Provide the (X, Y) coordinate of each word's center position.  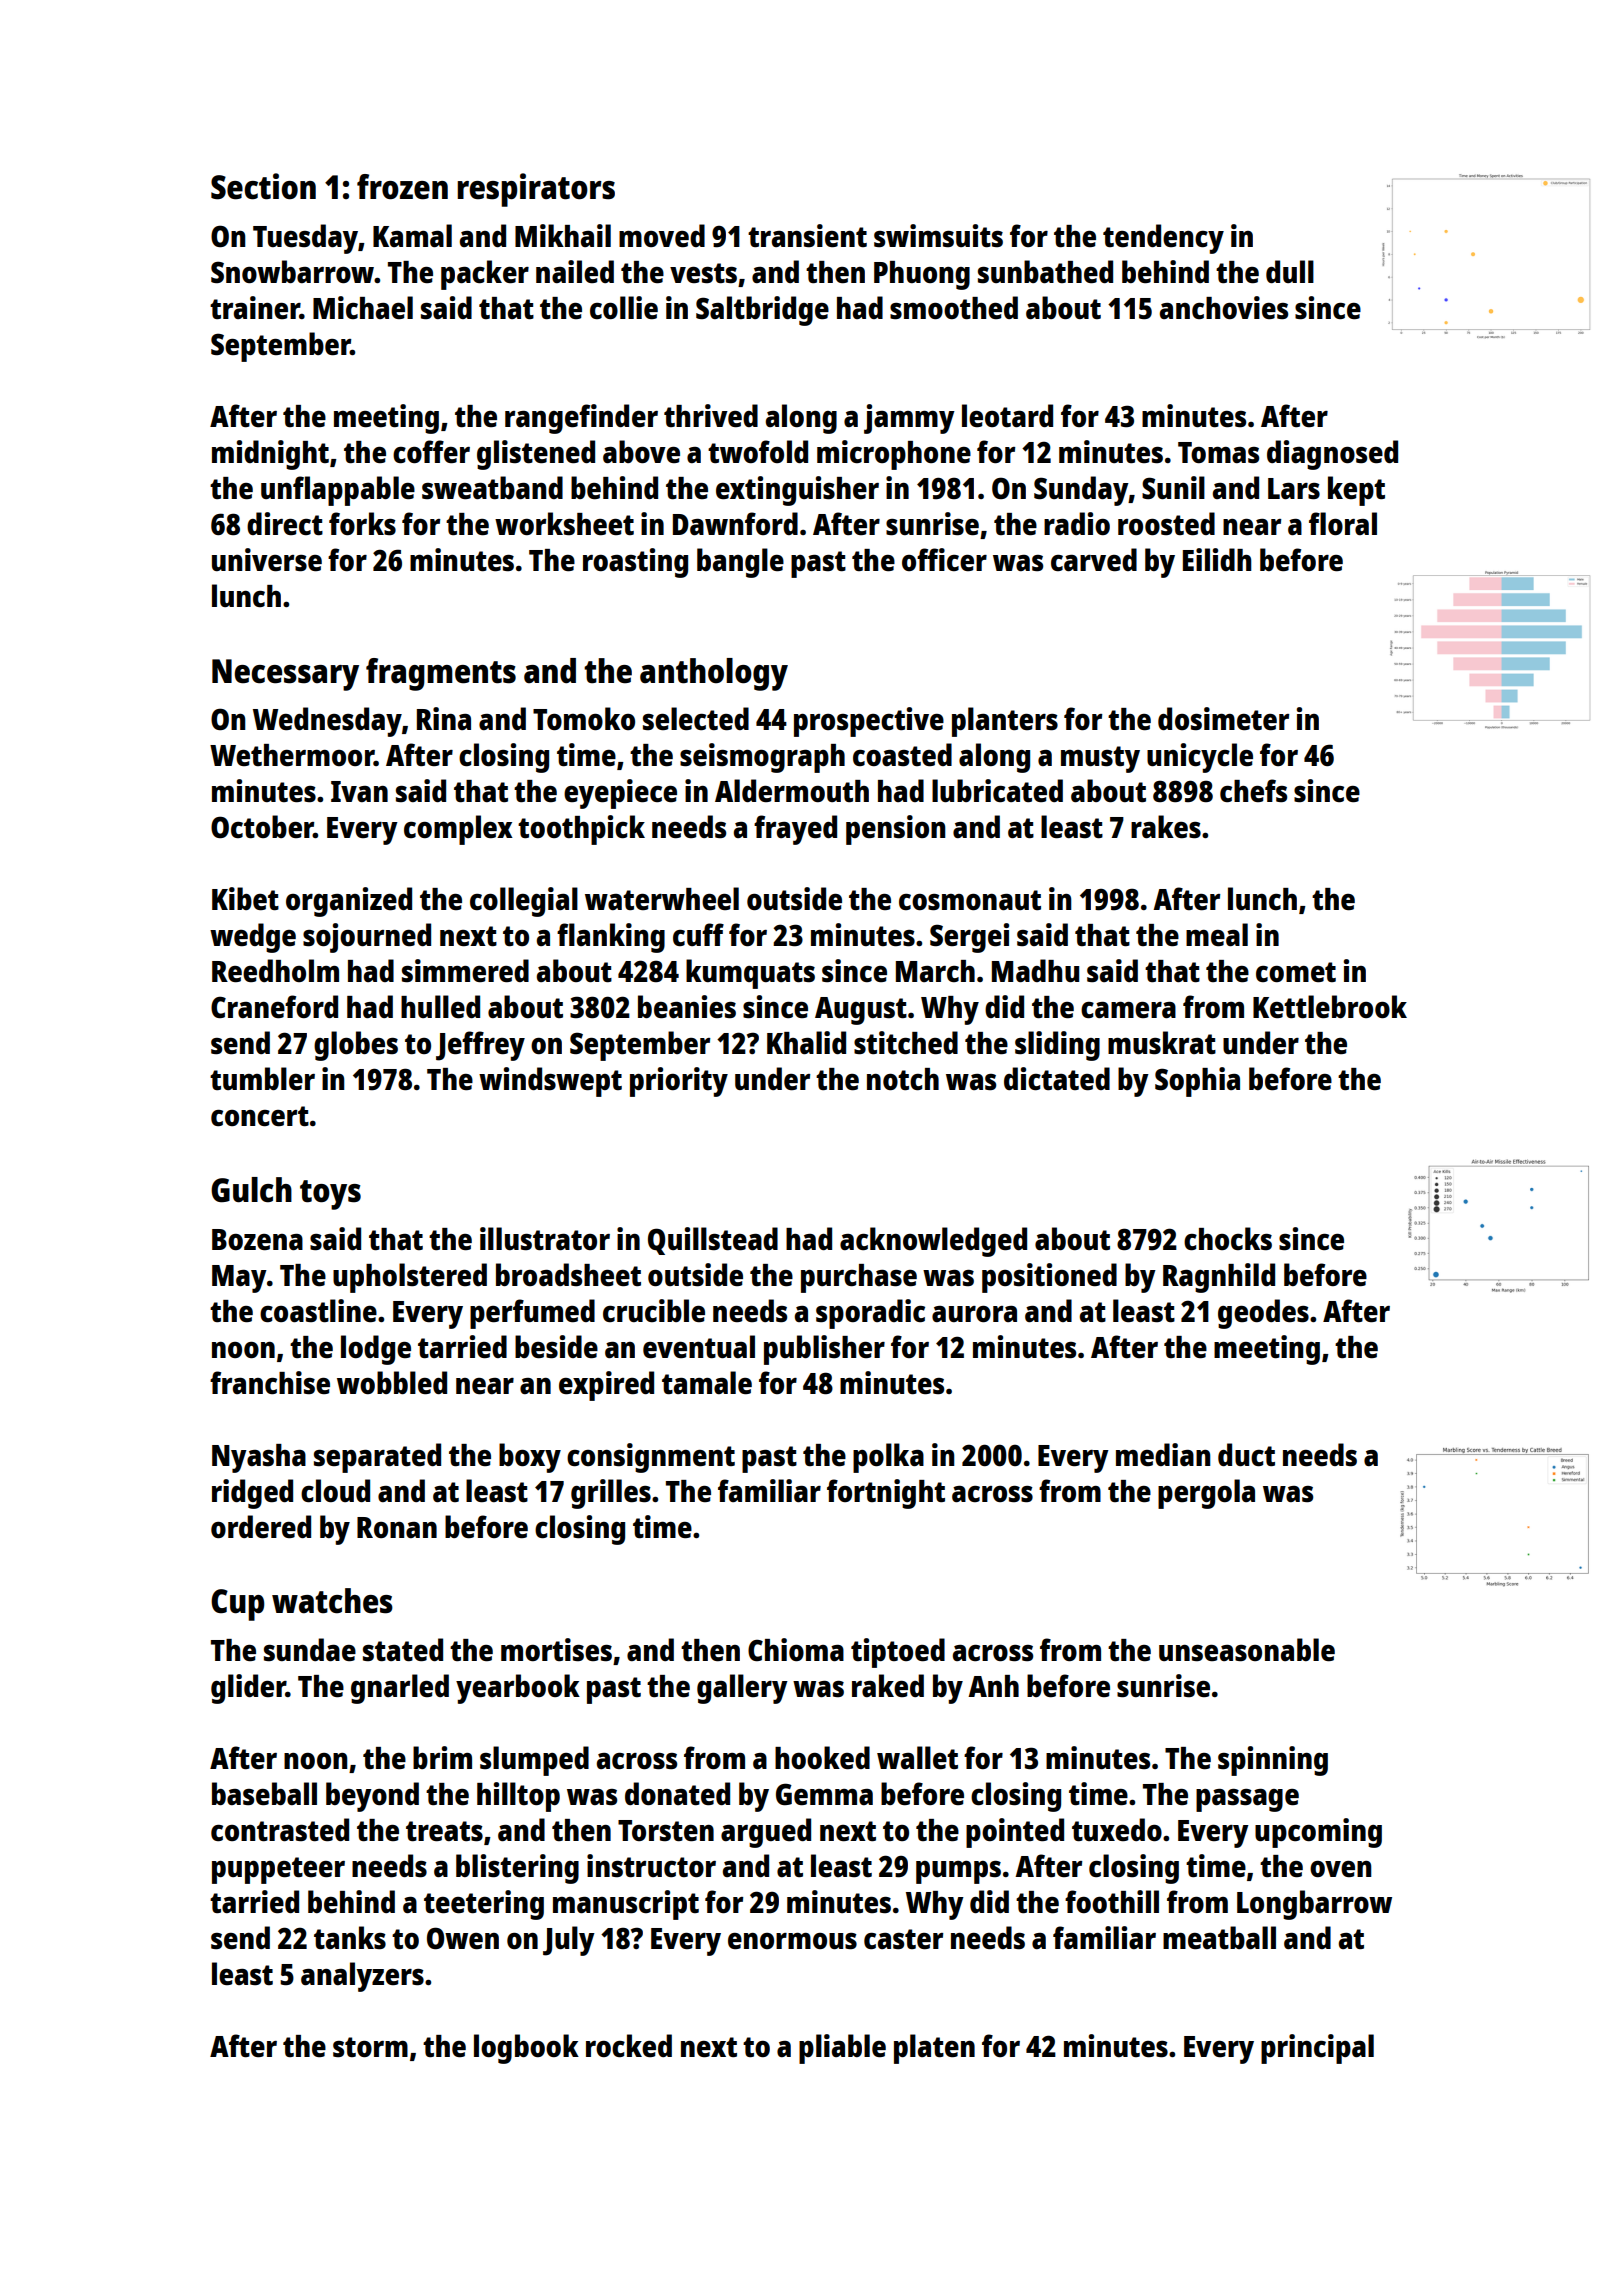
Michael (363, 307)
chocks (1228, 1239)
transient (807, 235)
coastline (318, 1311)
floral (1343, 523)
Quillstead (713, 1241)
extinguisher (797, 491)
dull (1290, 271)
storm (370, 2047)
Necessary (285, 675)
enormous (792, 1941)
